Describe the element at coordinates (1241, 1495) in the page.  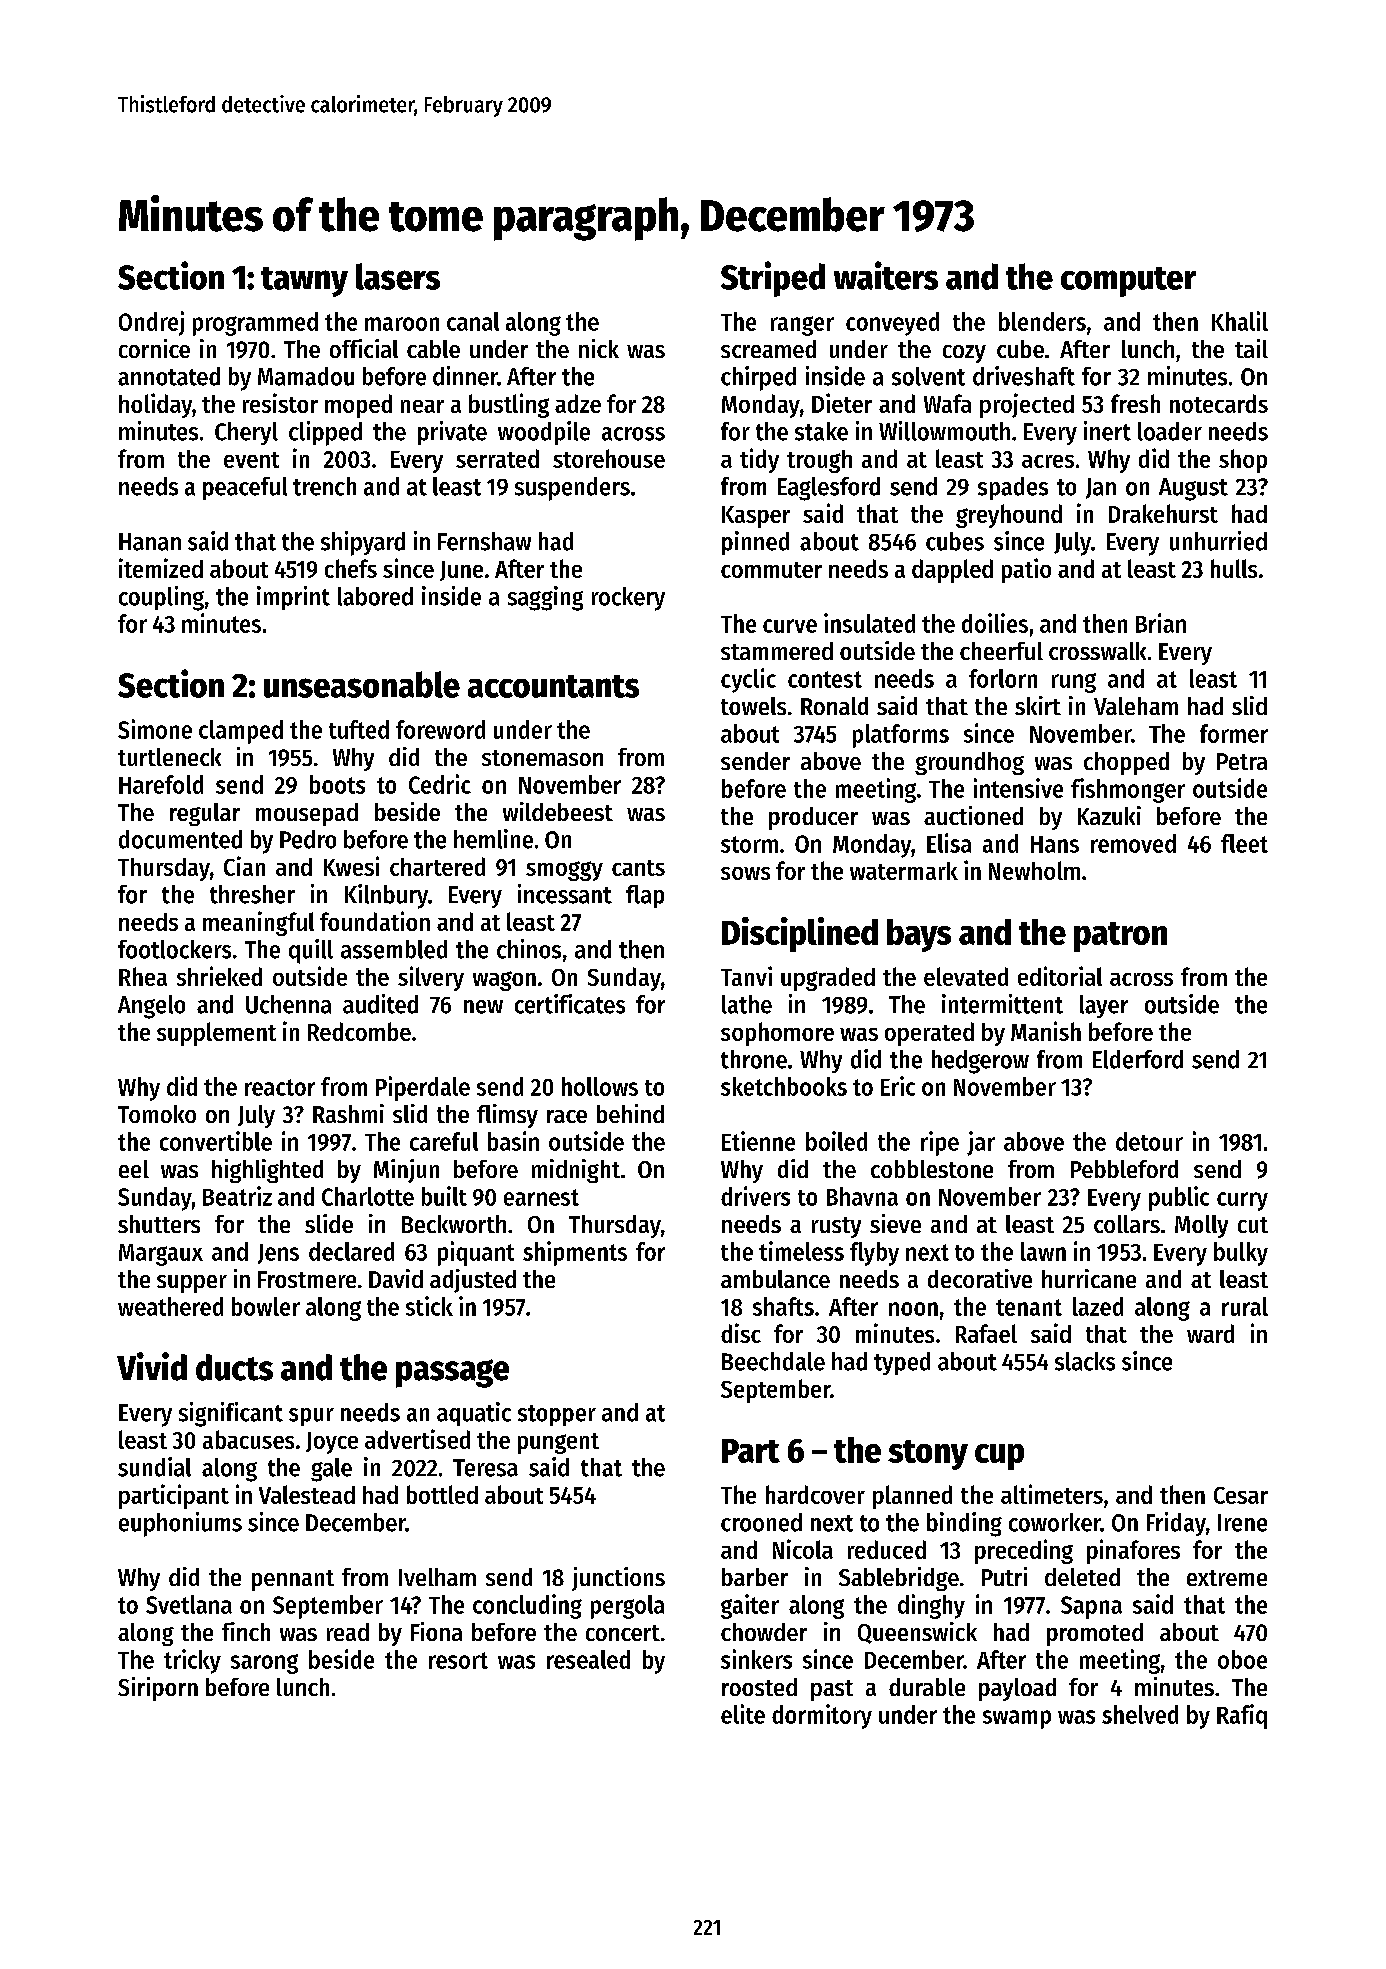
I see `Cesar` at that location.
